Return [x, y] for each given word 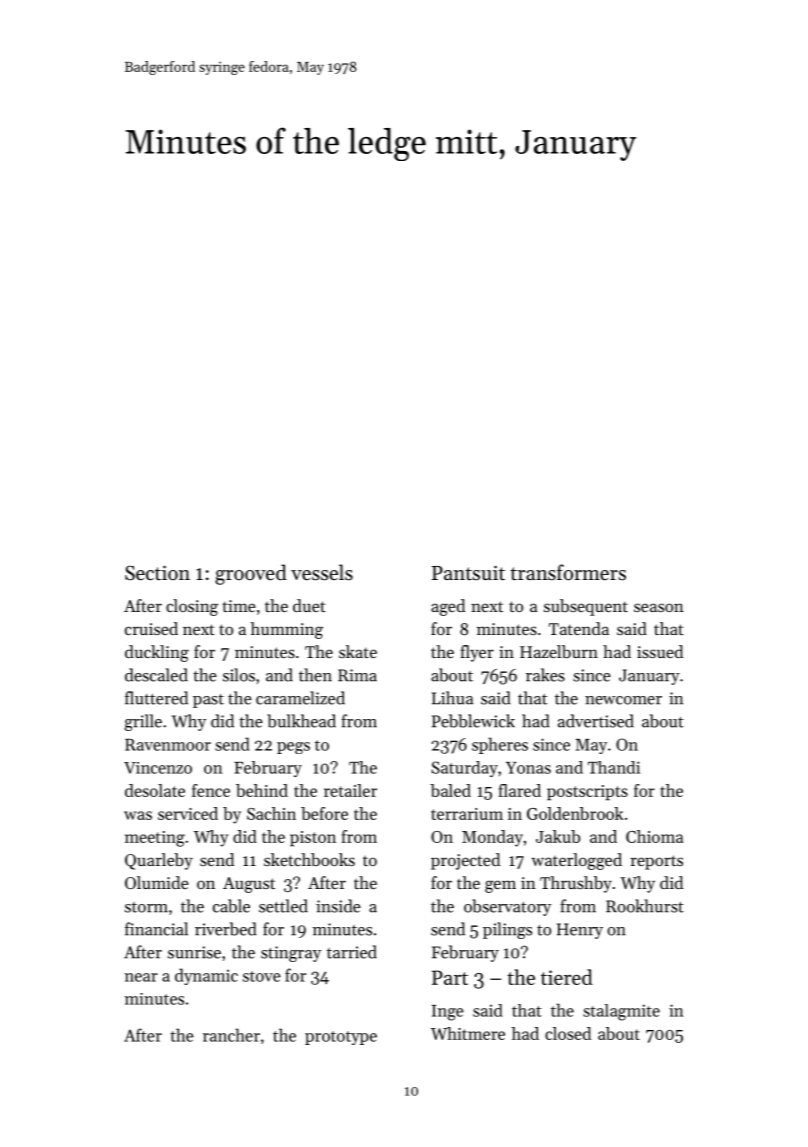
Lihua [452, 698]
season [659, 607]
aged [448, 607]
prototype [341, 1038]
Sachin [271, 813]
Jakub [558, 836]
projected [465, 861]
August [249, 885]
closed [568, 1033]
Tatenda [579, 628]
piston [313, 839]
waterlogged [576, 861]
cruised [151, 628]
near [141, 977]
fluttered [156, 698]
